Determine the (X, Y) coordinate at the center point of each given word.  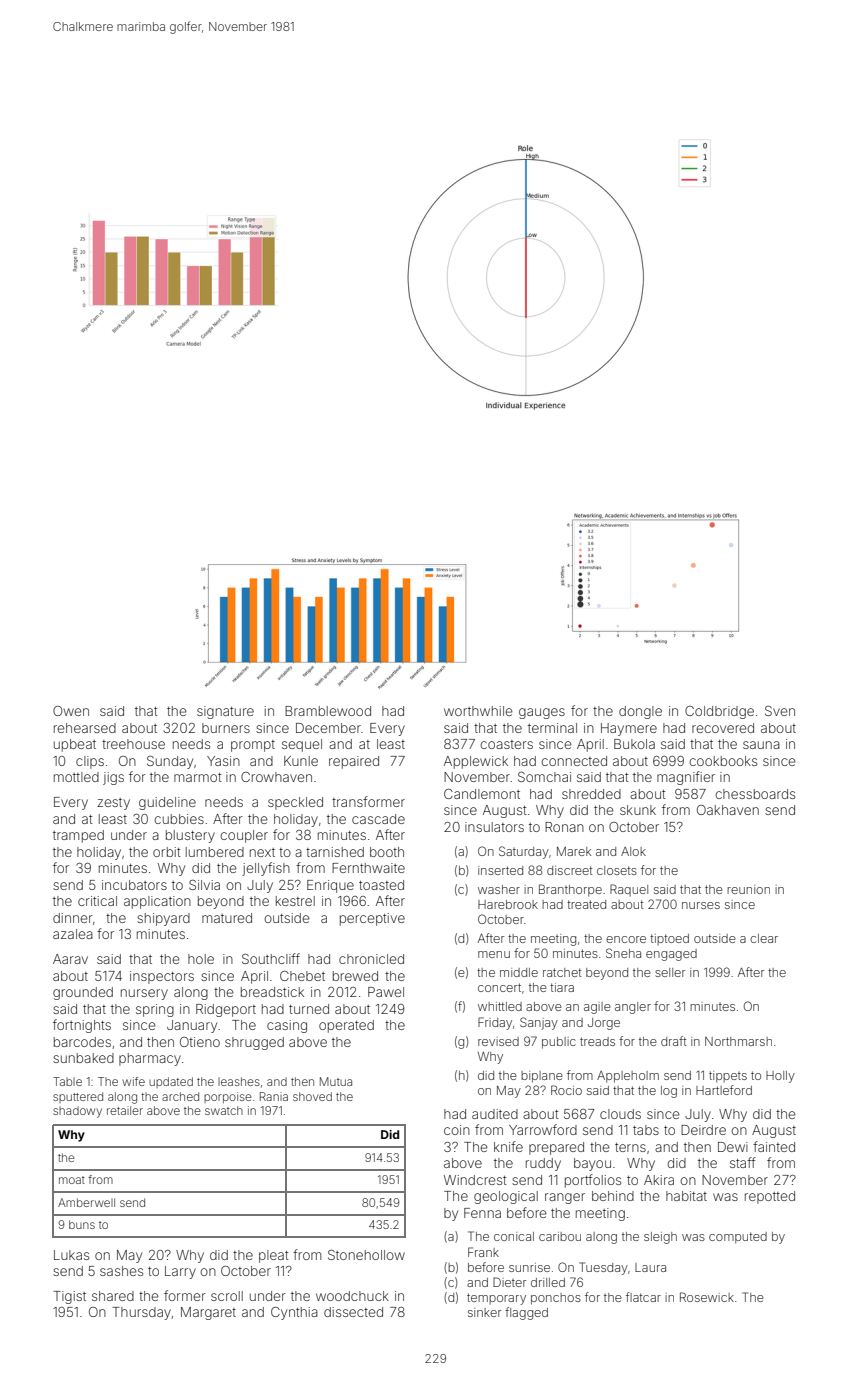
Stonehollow (366, 1255)
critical (97, 901)
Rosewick (707, 1297)
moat (72, 1180)
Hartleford (724, 1090)
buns (82, 1224)
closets (617, 870)
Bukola (634, 744)
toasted (381, 885)
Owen (71, 711)
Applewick (476, 762)
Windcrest (475, 1180)
